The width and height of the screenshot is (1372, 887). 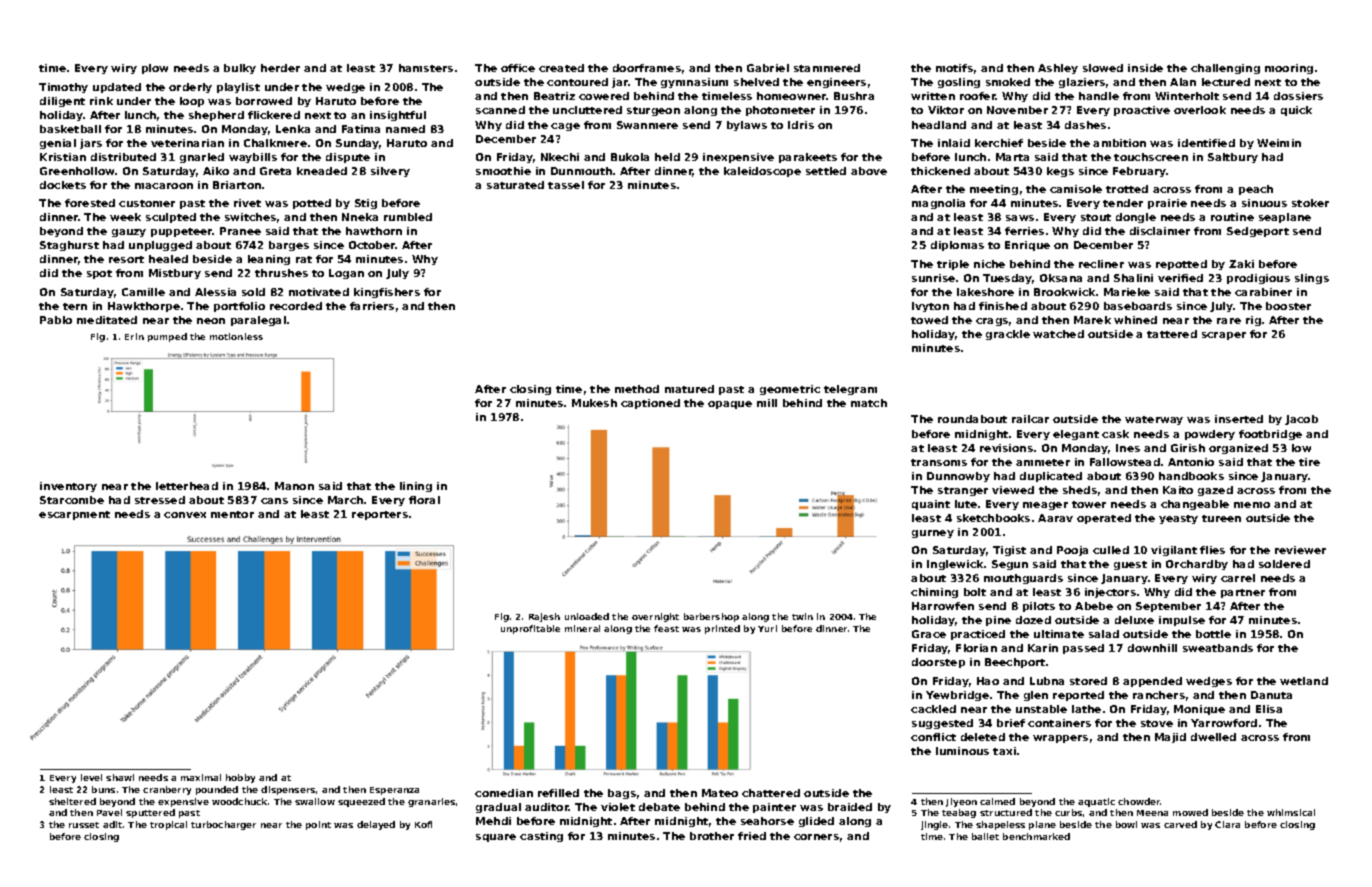 What do you see at coordinates (1145, 68) in the screenshot?
I see `inside` at bounding box center [1145, 68].
